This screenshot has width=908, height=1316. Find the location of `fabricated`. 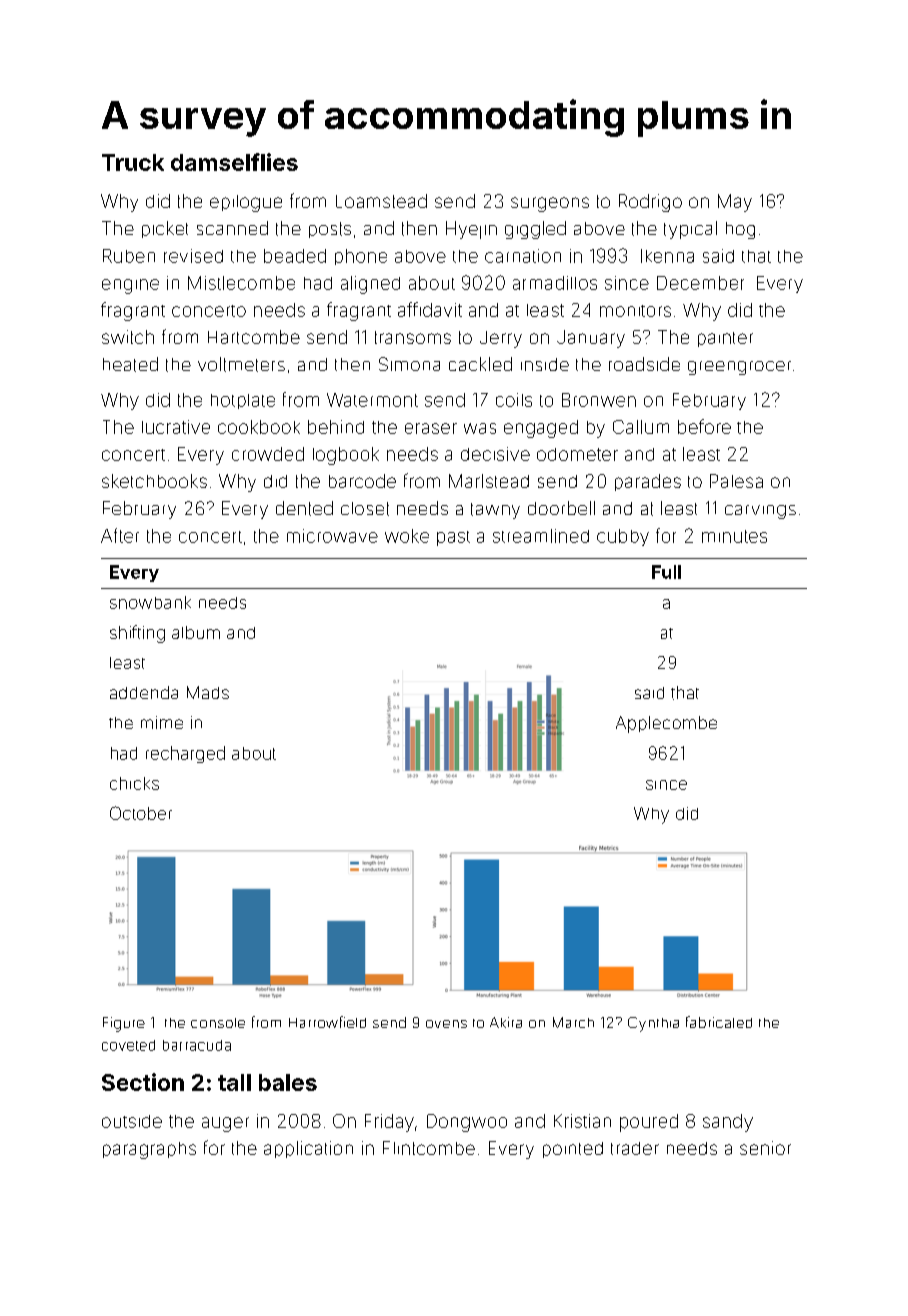

fabricated is located at coordinates (719, 1022).
